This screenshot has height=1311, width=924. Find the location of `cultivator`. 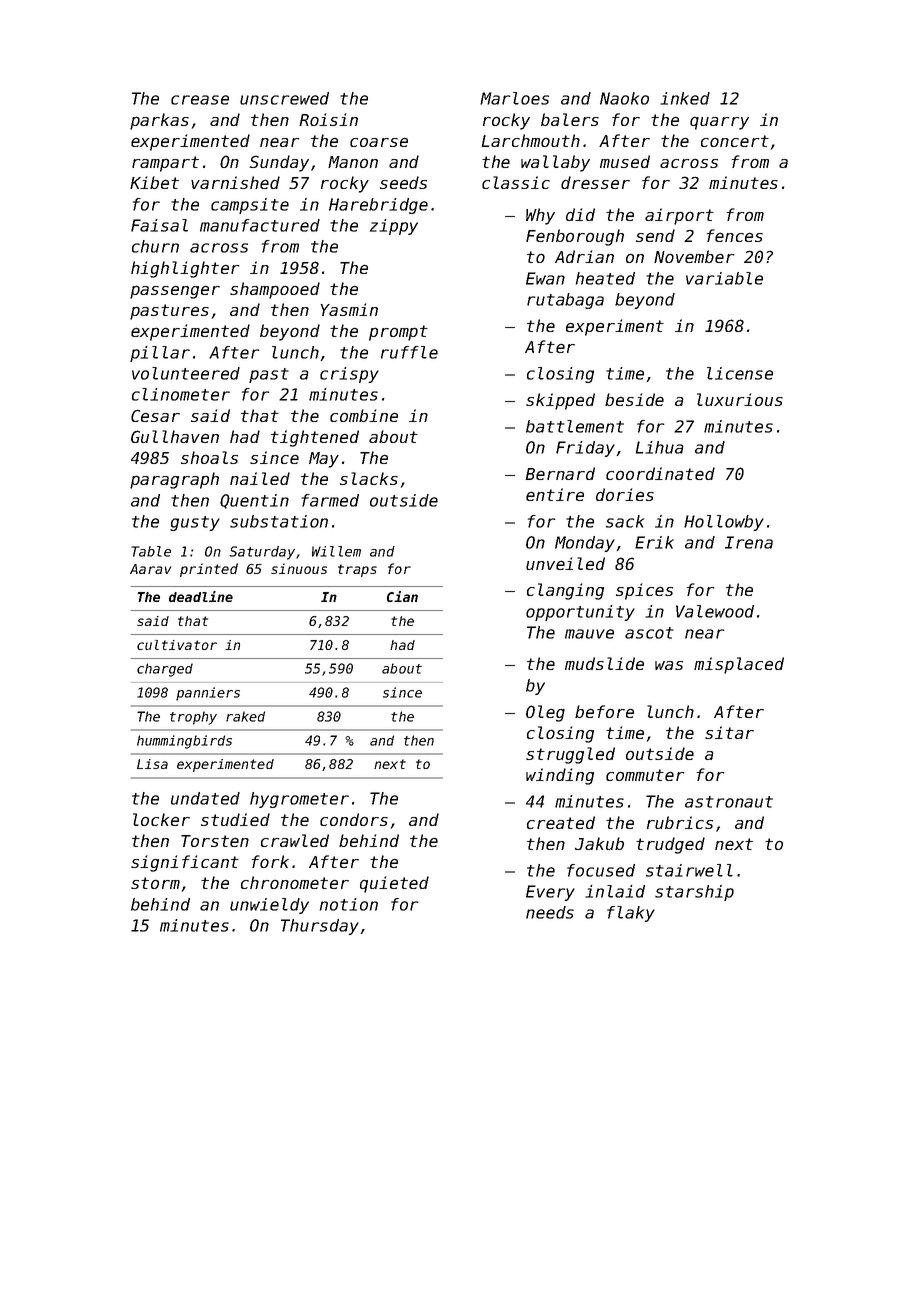

cultivator is located at coordinates (177, 645).
